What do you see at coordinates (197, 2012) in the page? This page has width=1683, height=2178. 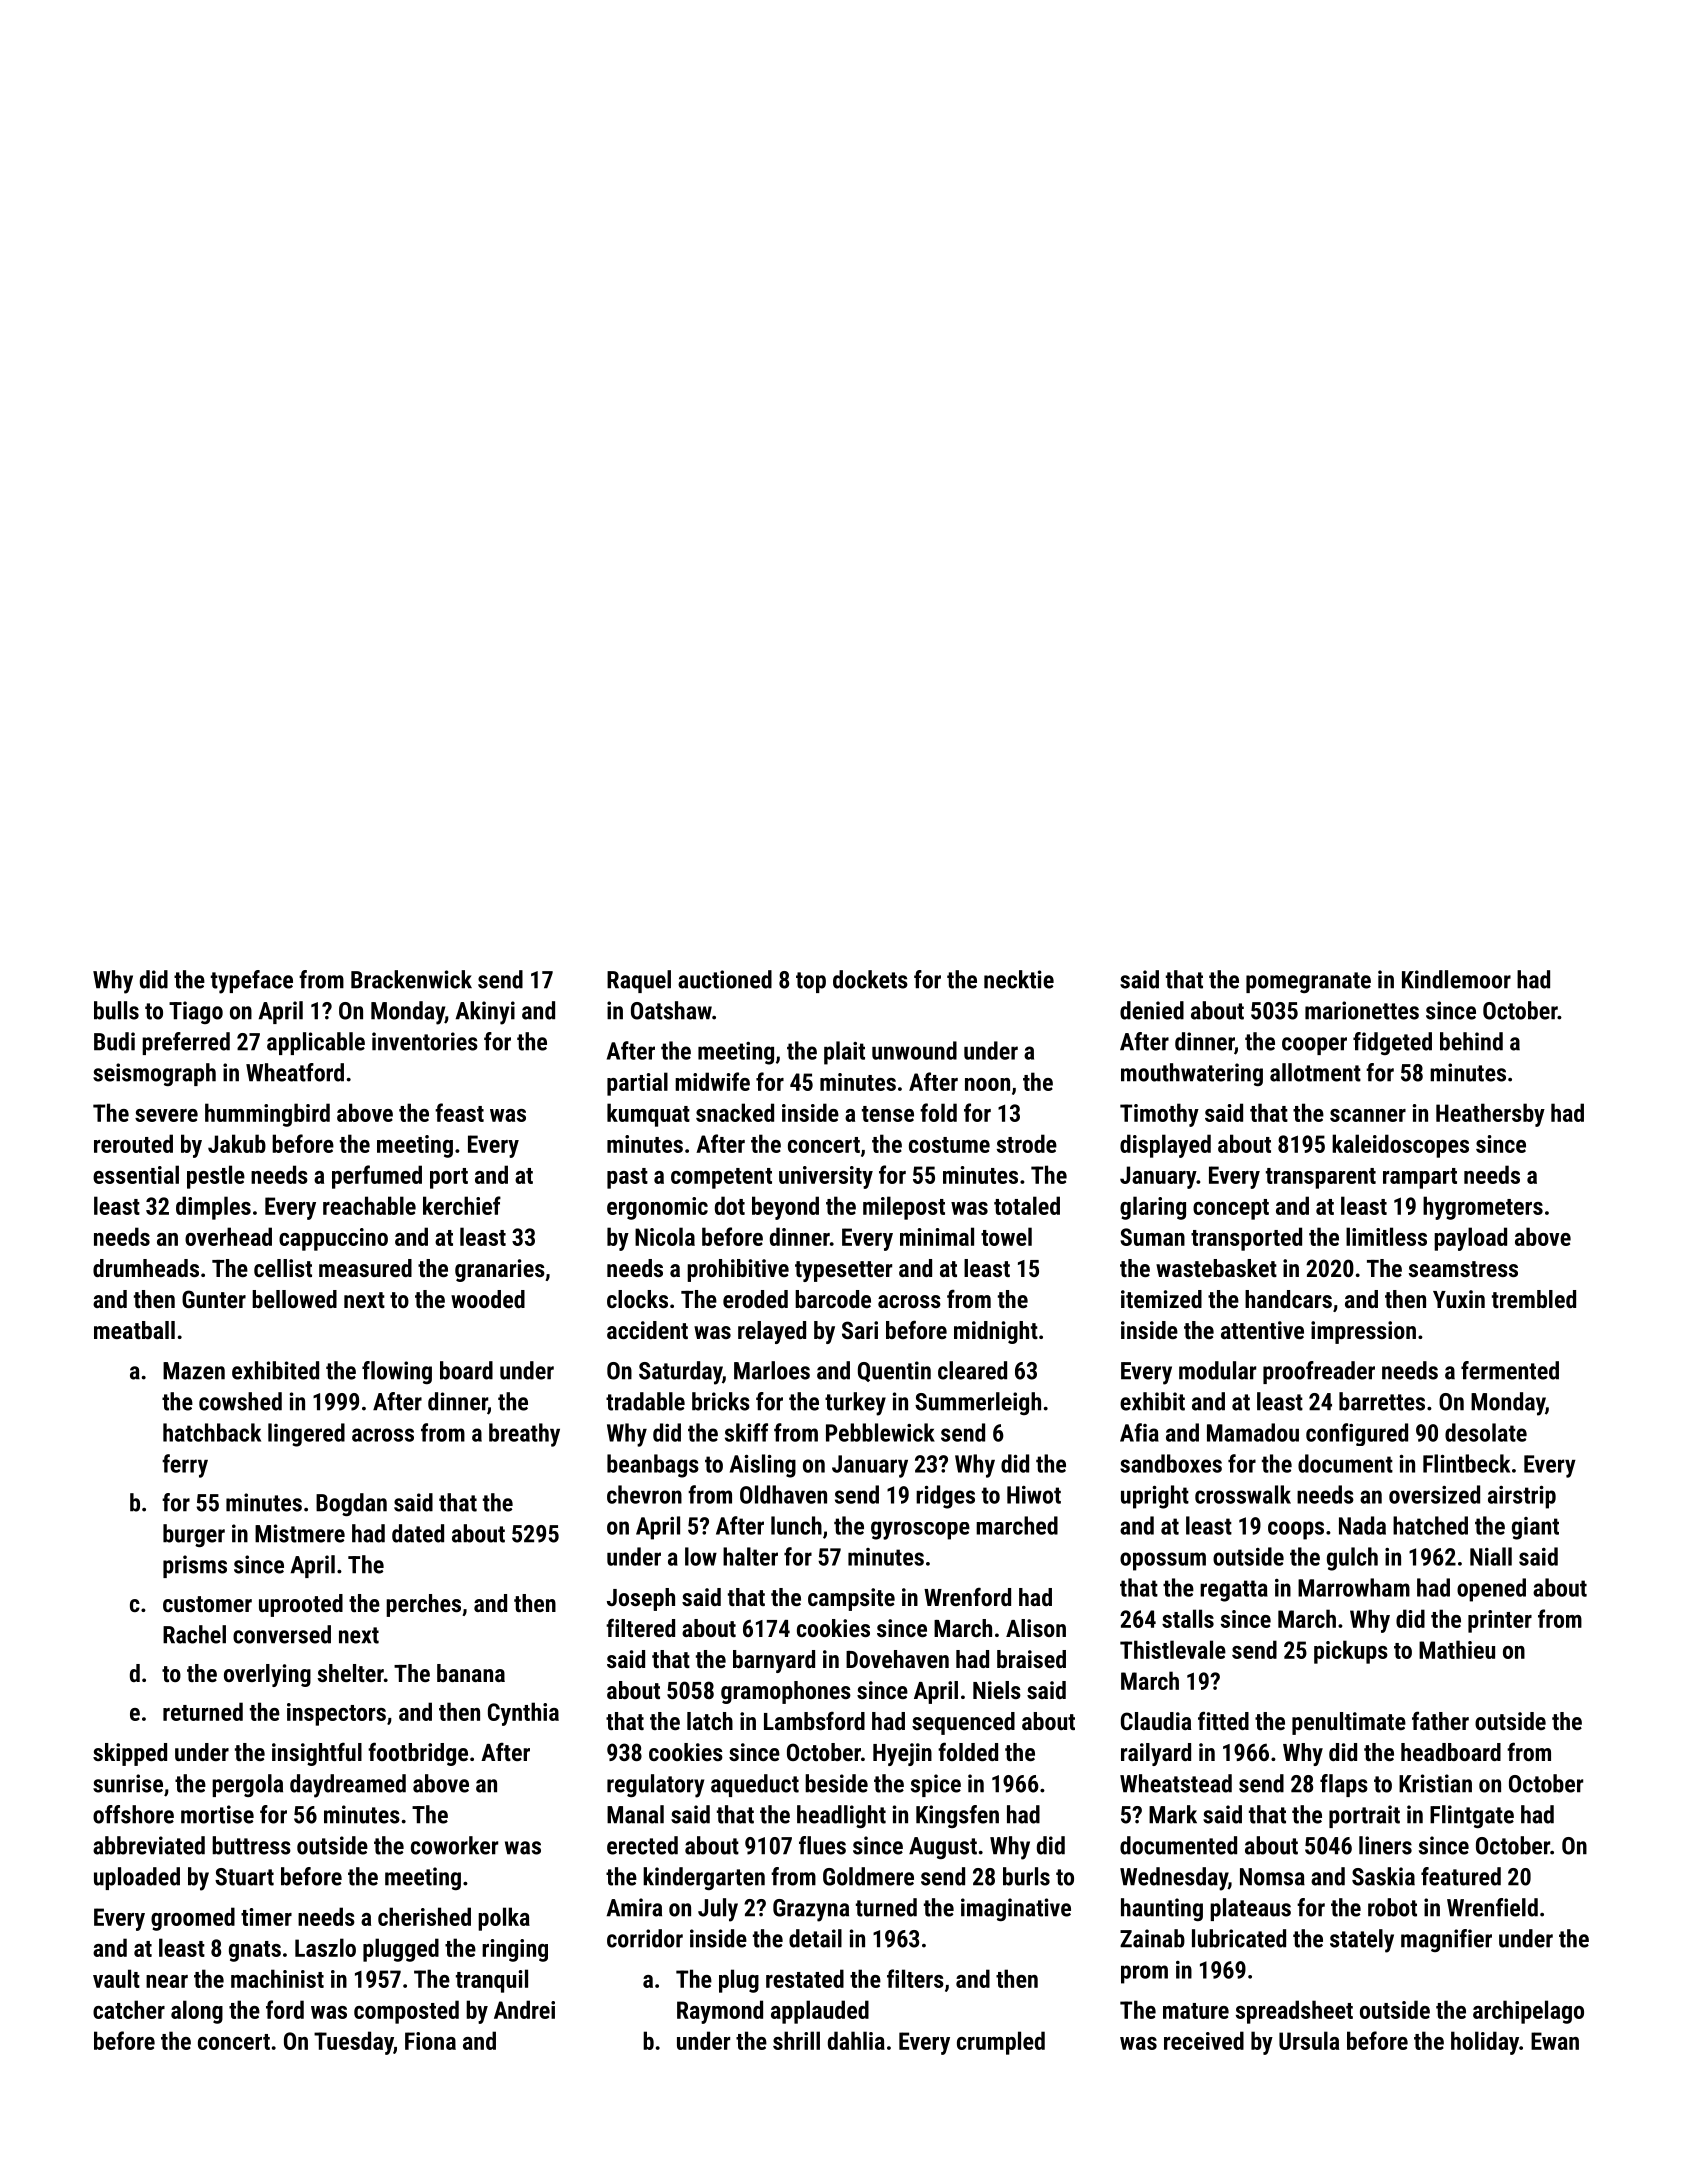 I see `along` at bounding box center [197, 2012].
